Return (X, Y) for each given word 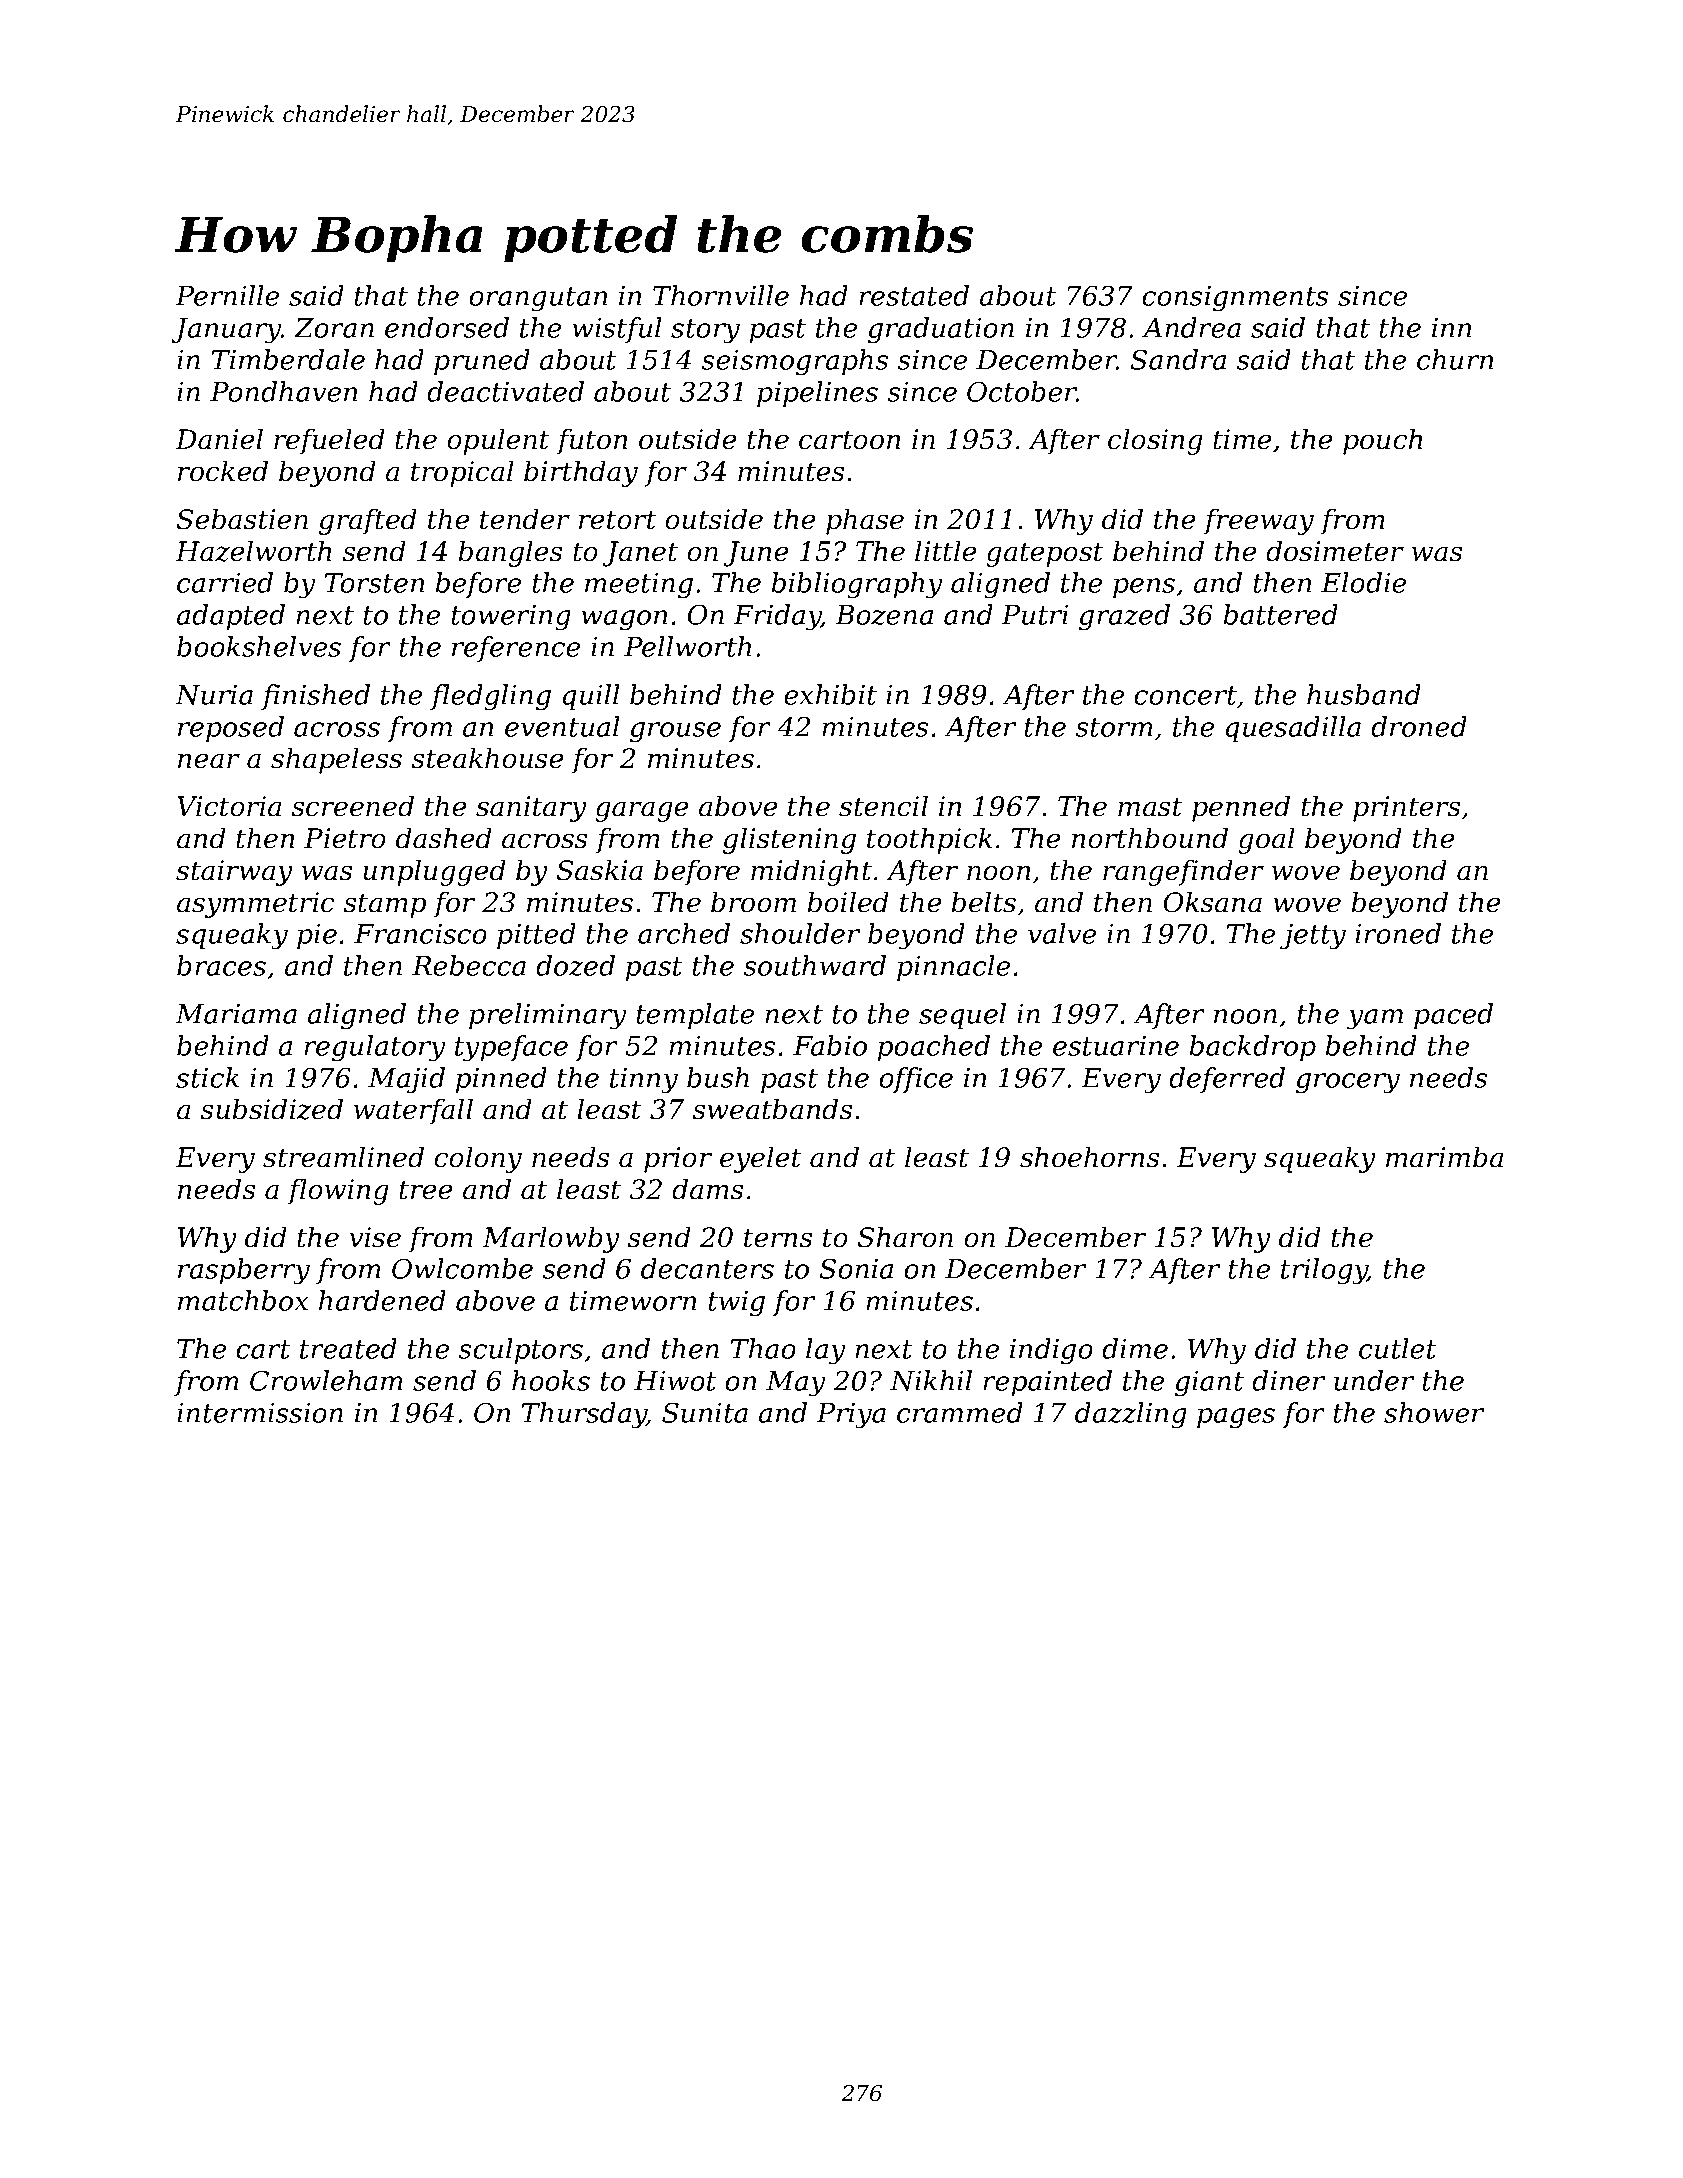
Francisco (420, 934)
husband (1364, 694)
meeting (639, 586)
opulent (498, 441)
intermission (260, 1413)
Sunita (705, 1412)
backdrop (1253, 1048)
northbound (1150, 838)
